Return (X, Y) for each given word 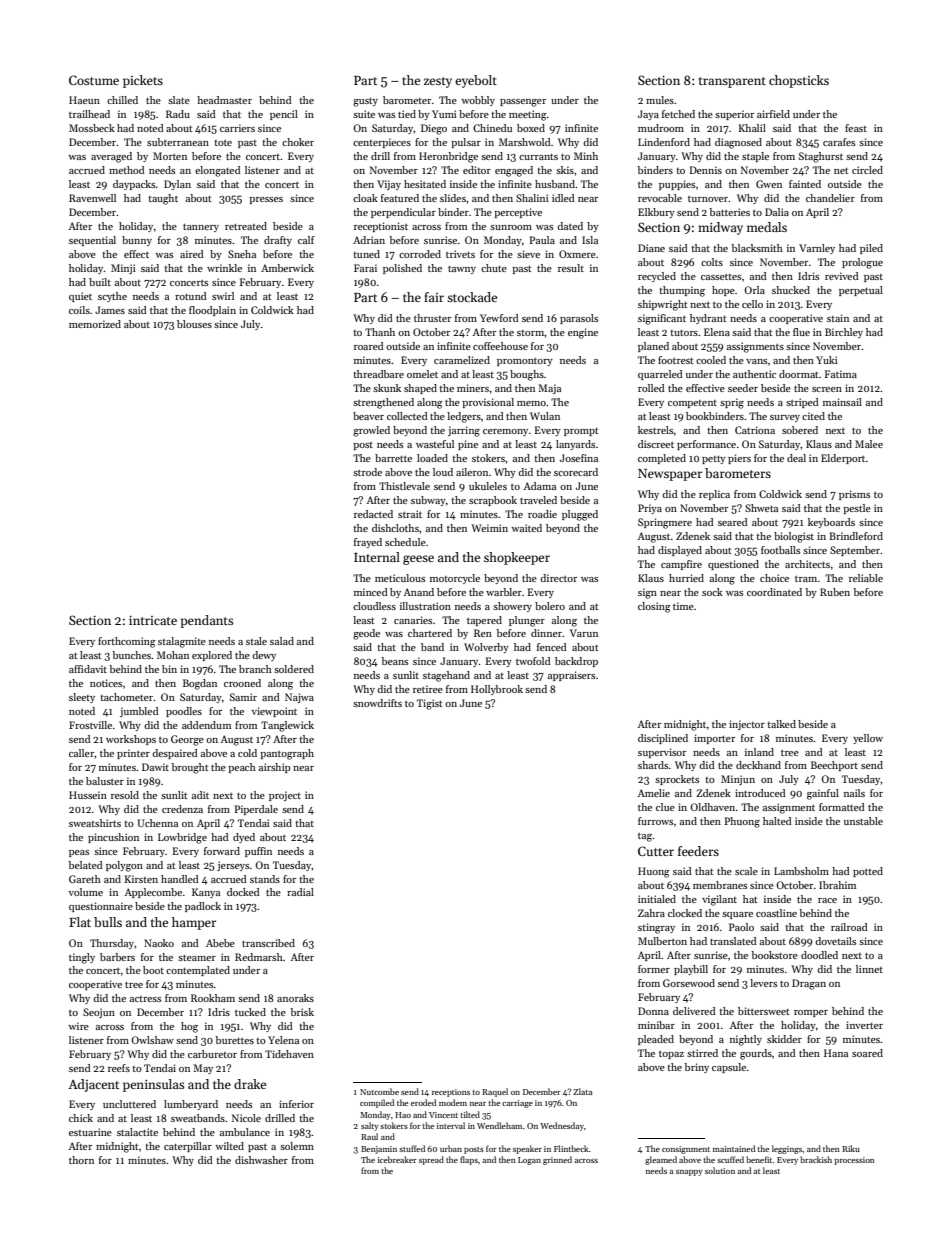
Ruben (835, 592)
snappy (689, 1173)
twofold (533, 661)
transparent (732, 82)
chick (81, 1118)
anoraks (295, 998)
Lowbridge (182, 838)
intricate (153, 620)
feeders (698, 851)
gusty (365, 102)
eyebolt (476, 81)
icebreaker (397, 1159)
